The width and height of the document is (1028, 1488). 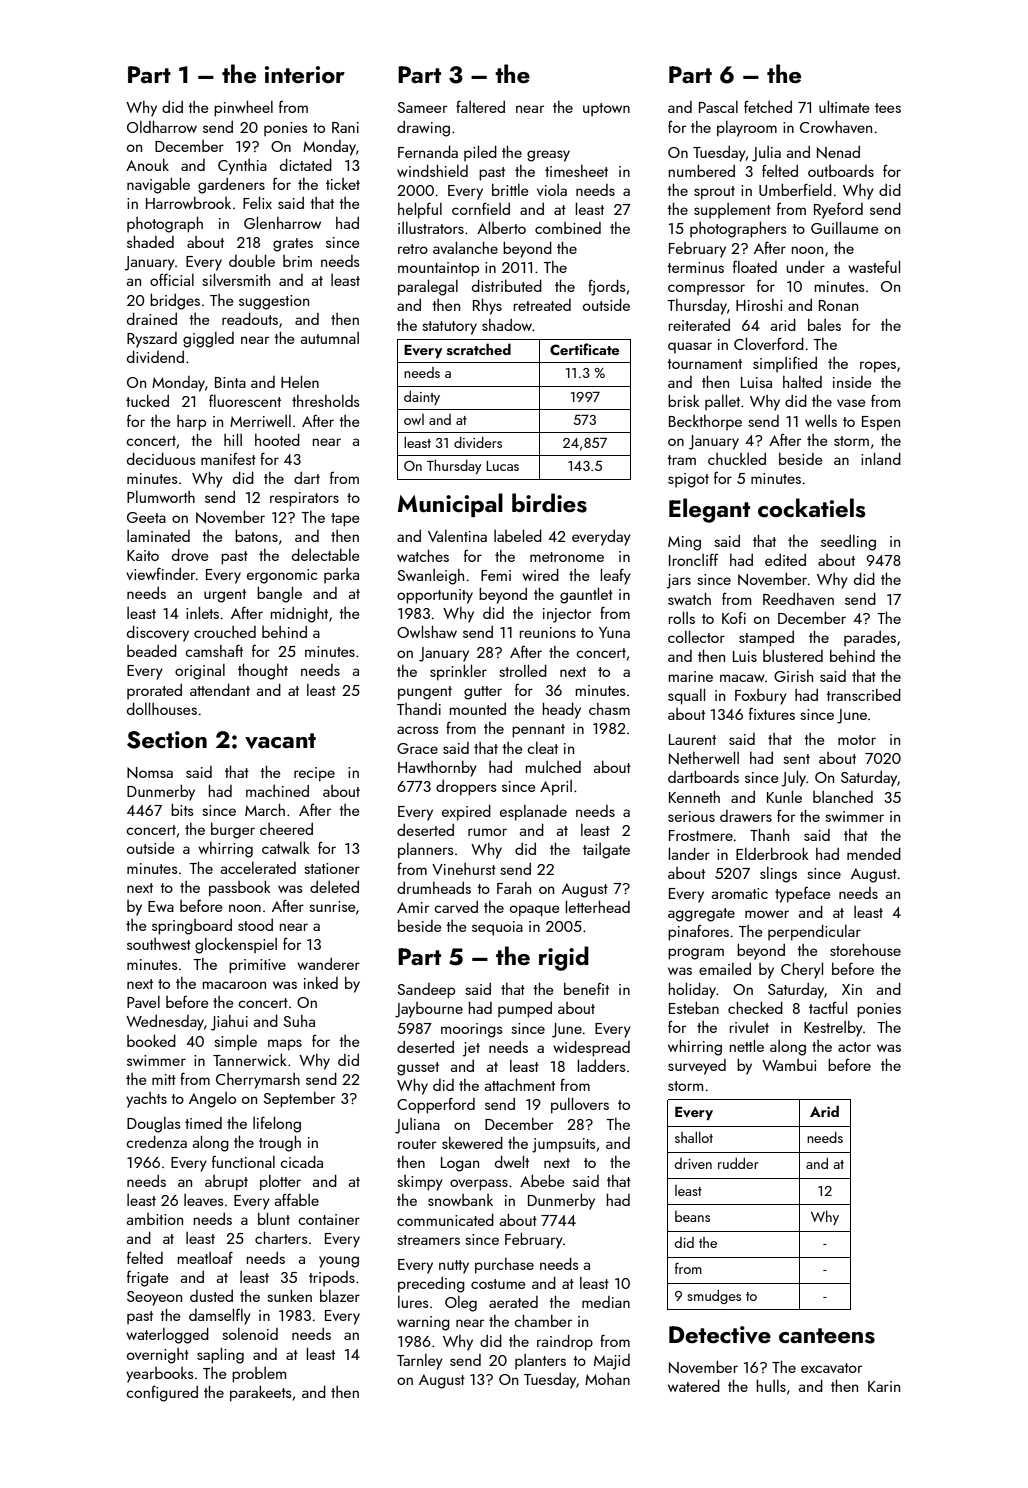 I want to click on hooted, so click(x=277, y=439).
